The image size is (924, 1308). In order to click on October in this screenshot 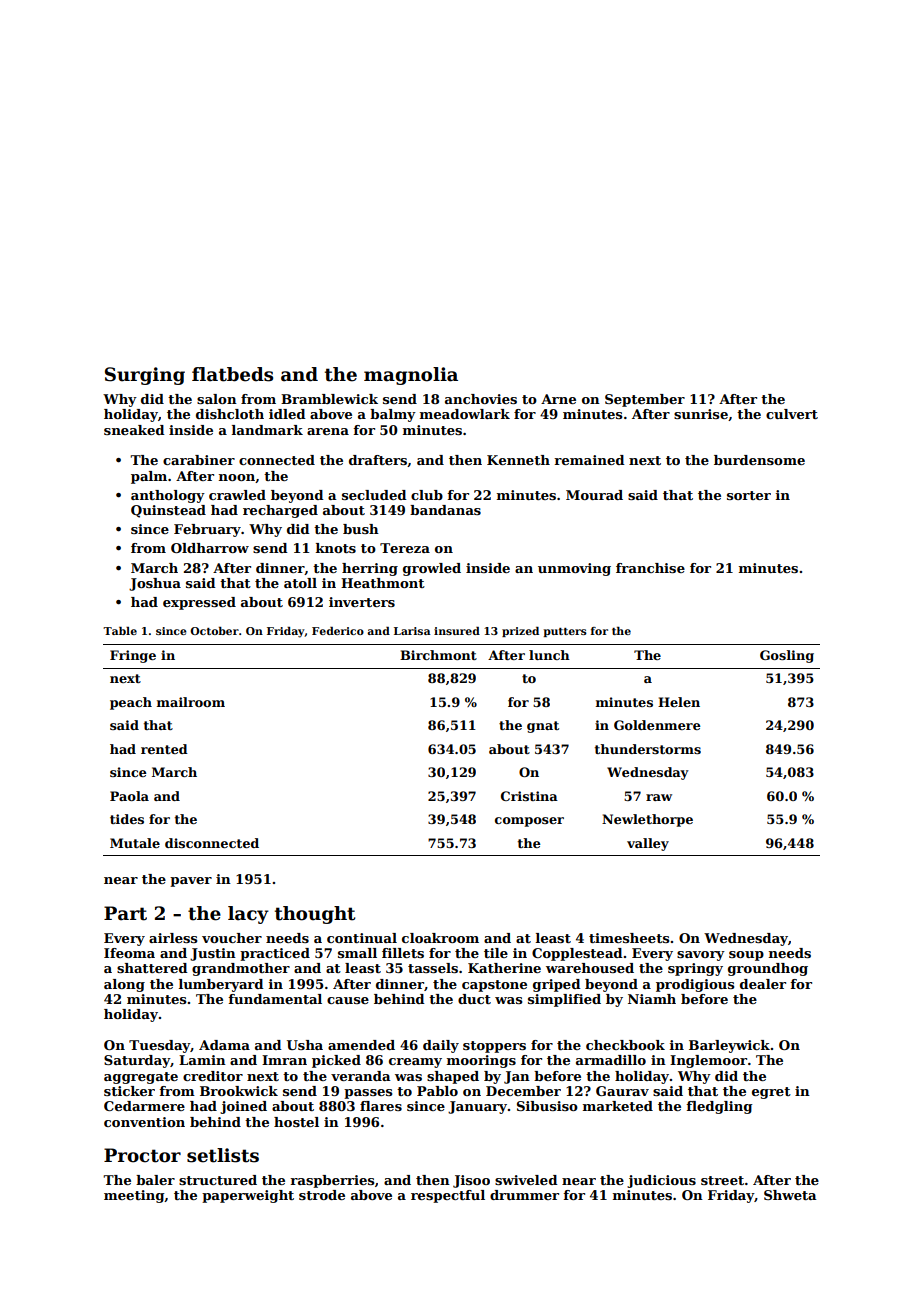, I will do `click(214, 631)`.
